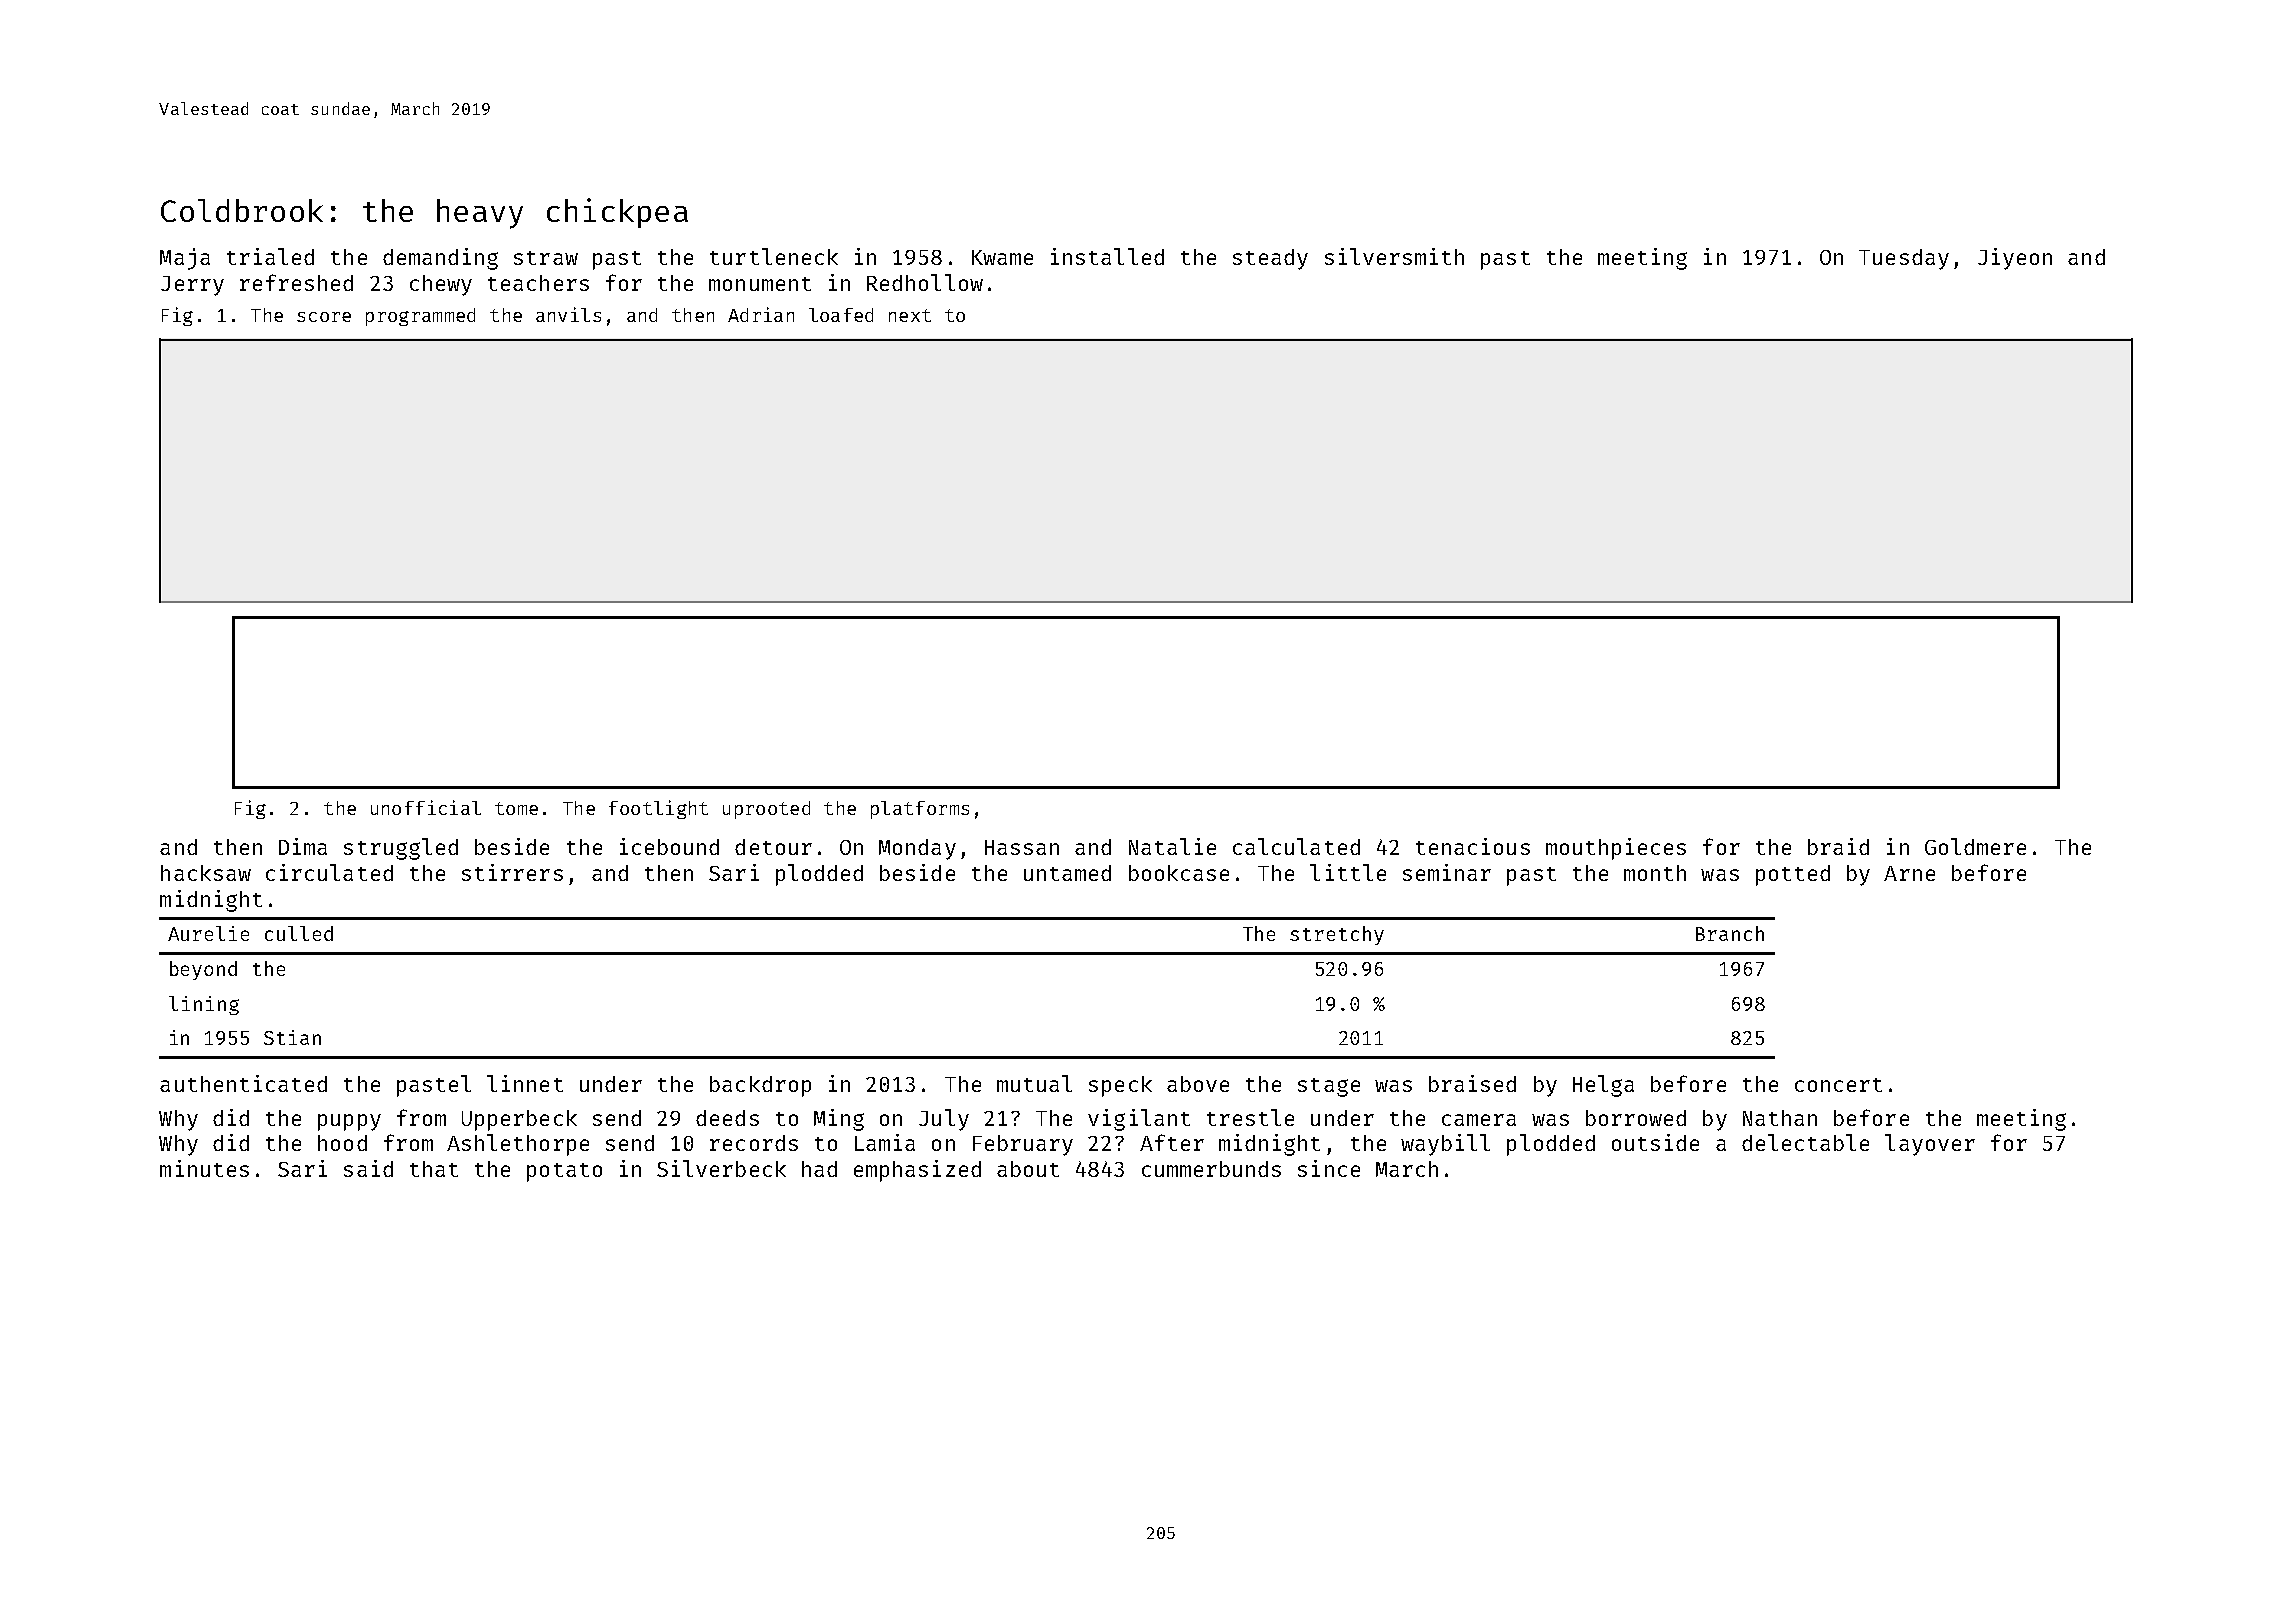 The height and width of the image is (1620, 2292). What do you see at coordinates (920, 810) in the image?
I see `platforms` at bounding box center [920, 810].
